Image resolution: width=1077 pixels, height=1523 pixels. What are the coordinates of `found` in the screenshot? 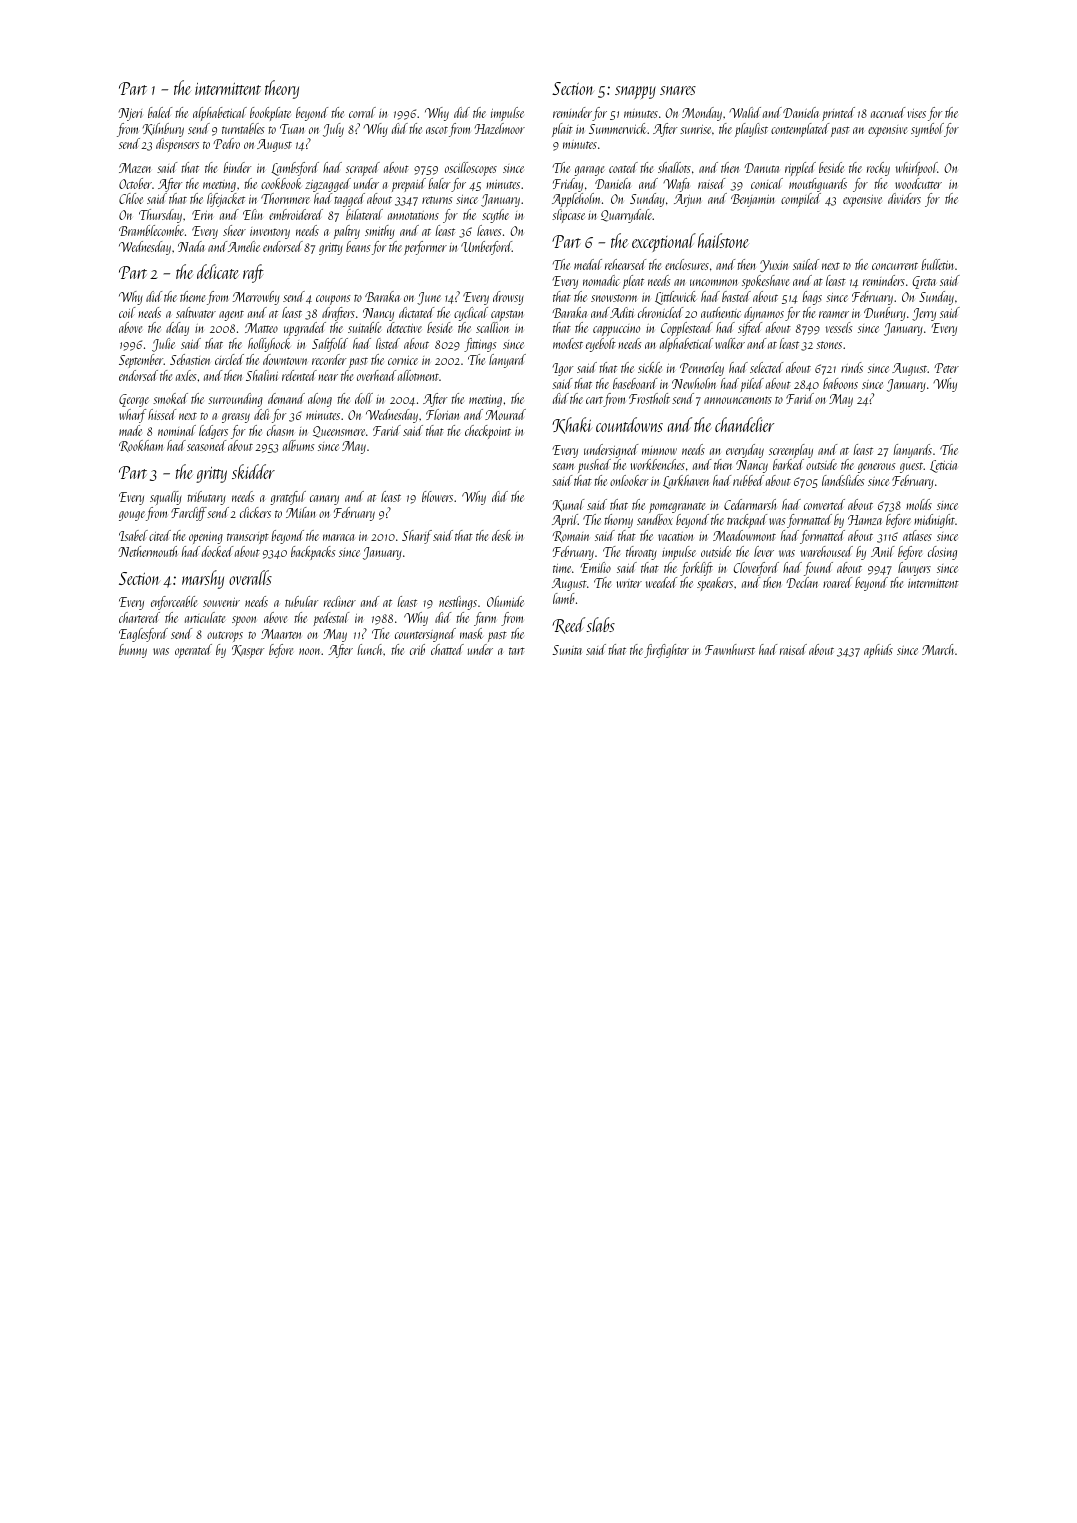 It's located at (818, 569).
